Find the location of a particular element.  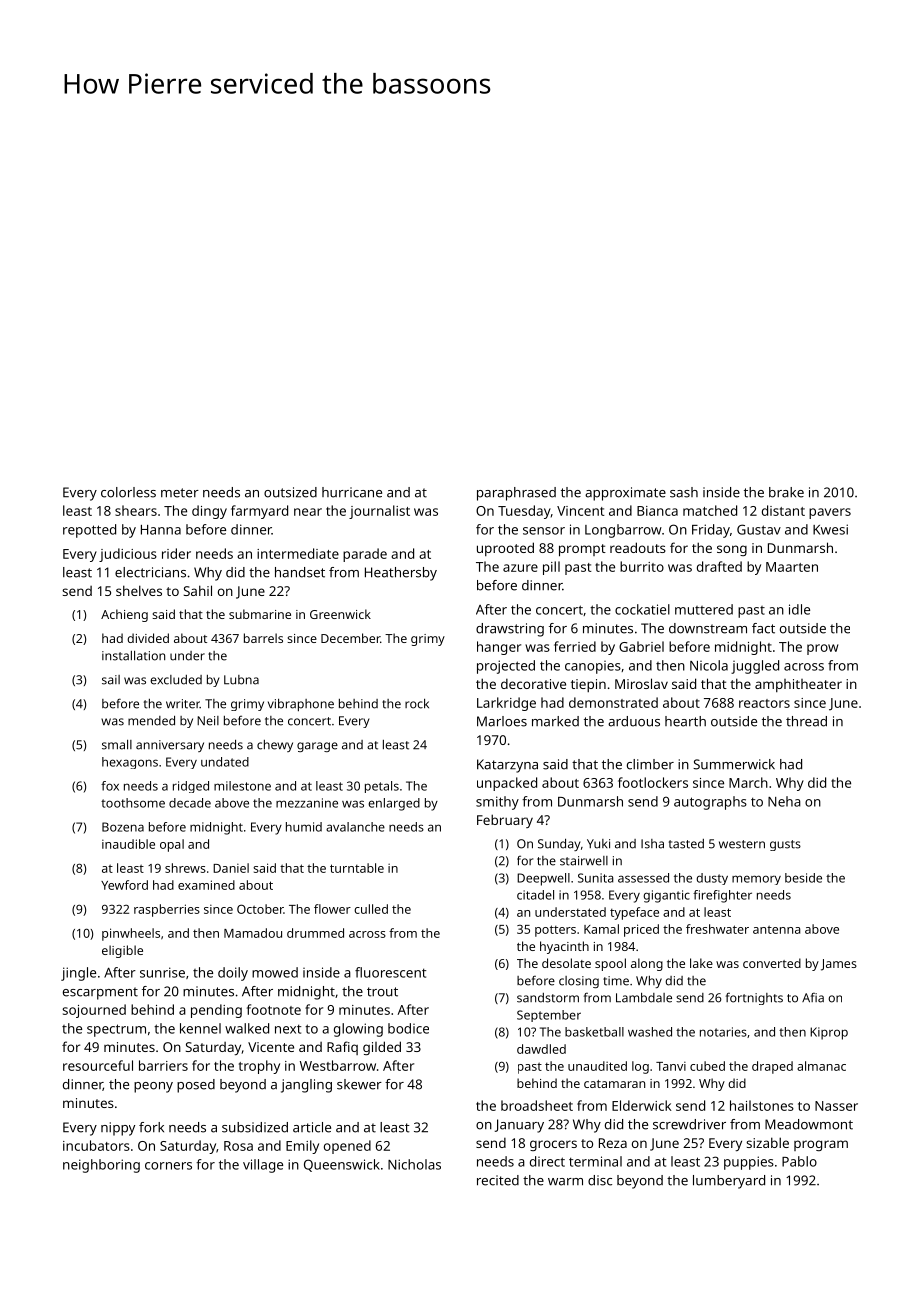

reactors is located at coordinates (764, 703).
